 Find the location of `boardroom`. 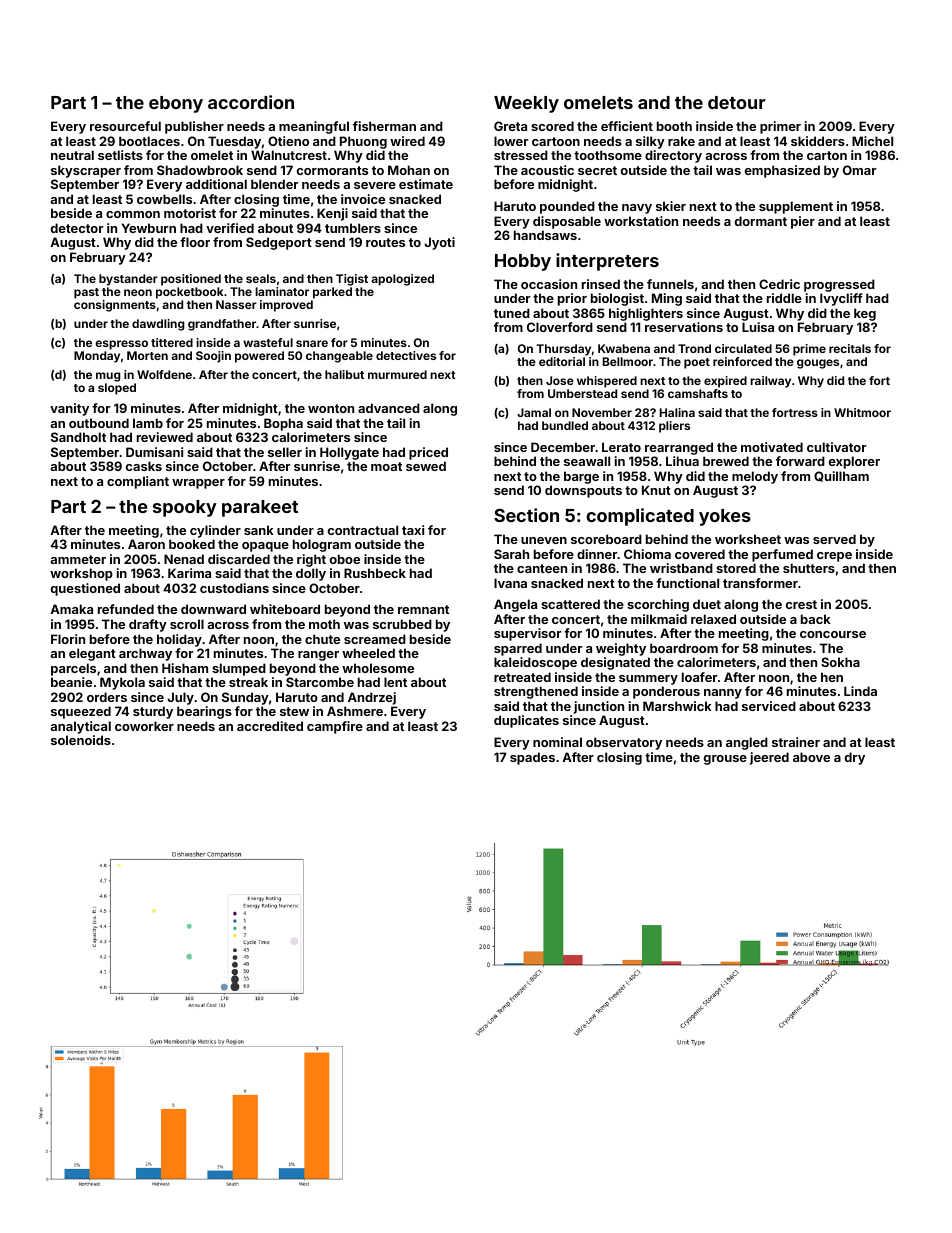

boardroom is located at coordinates (684, 648).
